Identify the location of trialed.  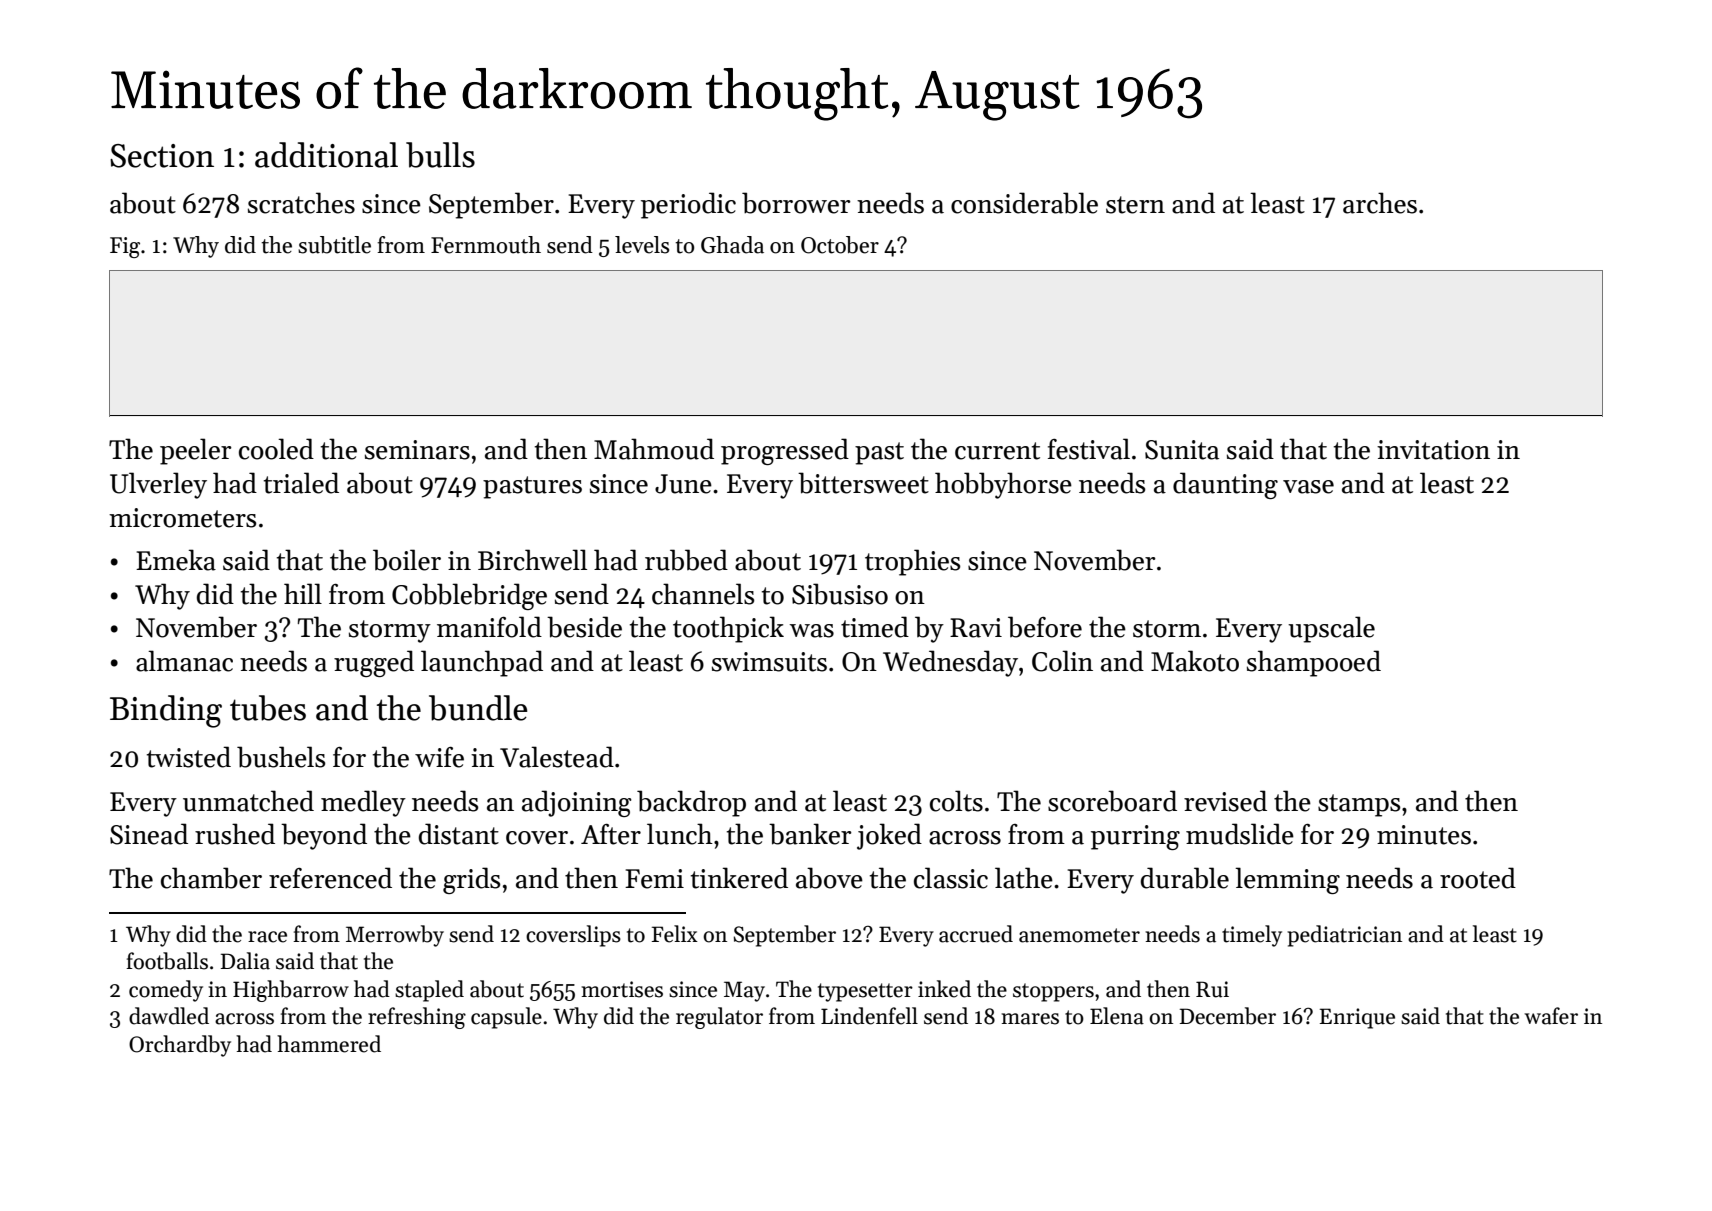
(301, 483).
